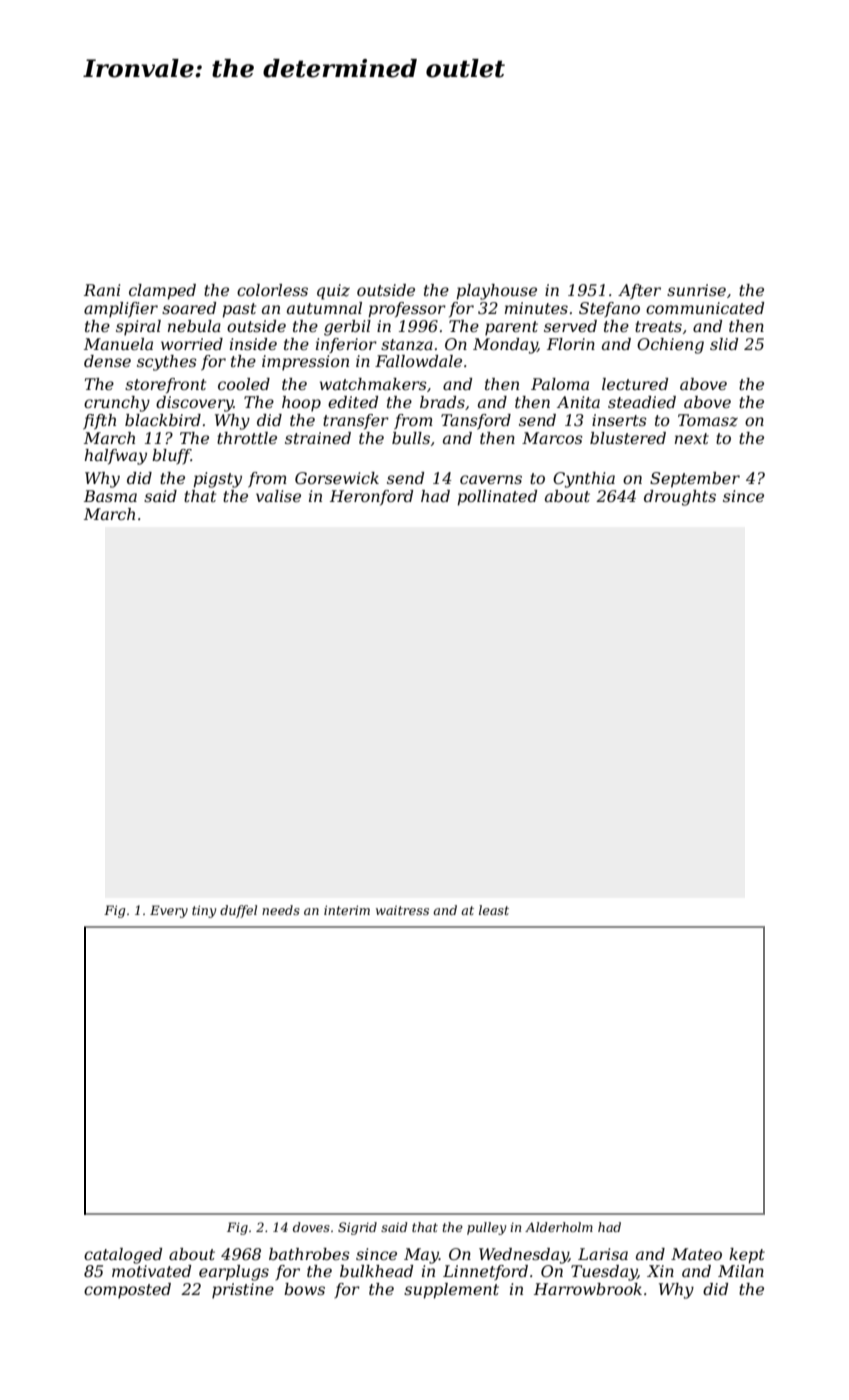 The height and width of the document is (1400, 849). I want to click on pristine, so click(243, 1291).
